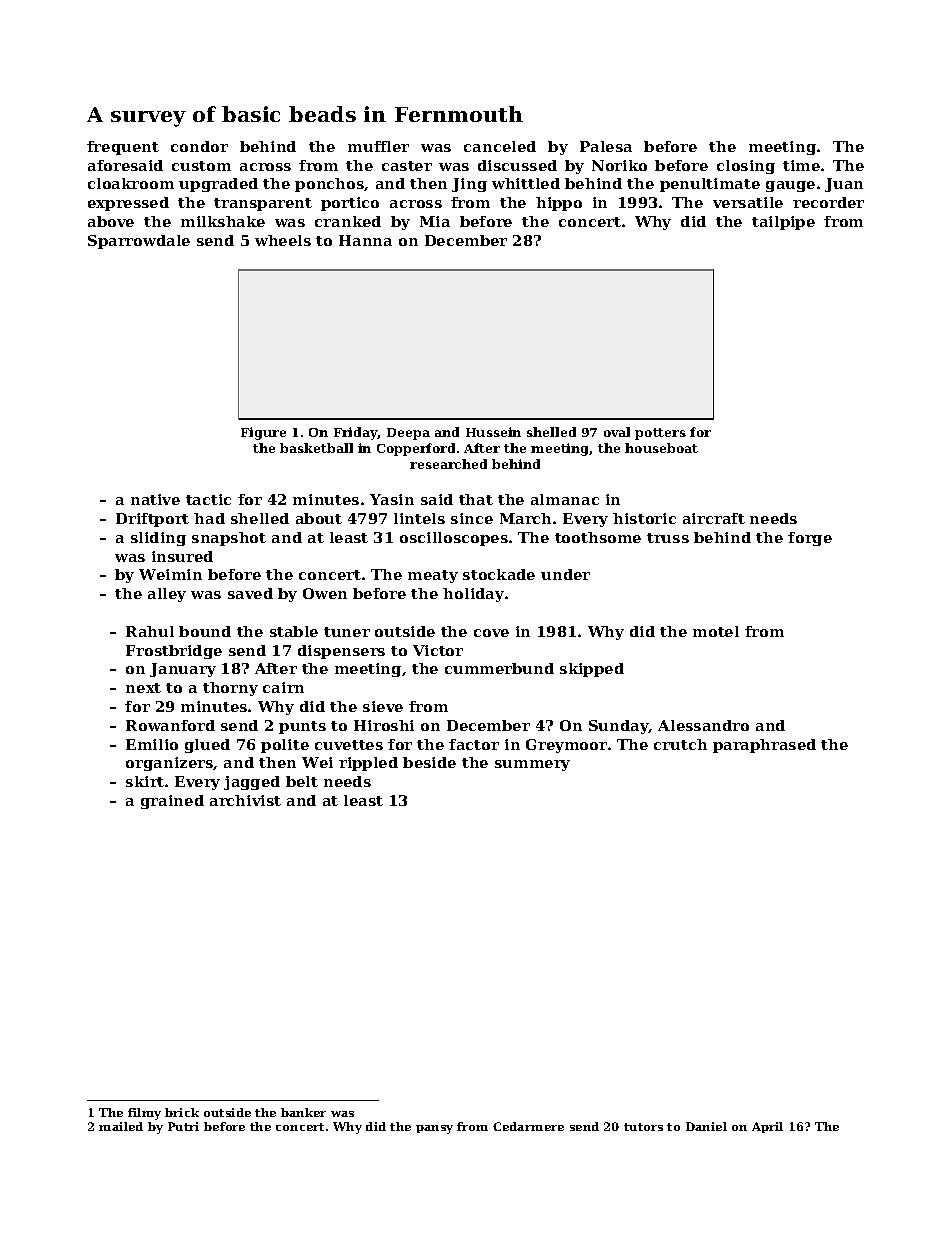 This page has height=1233, width=952. I want to click on Figure, so click(263, 433).
